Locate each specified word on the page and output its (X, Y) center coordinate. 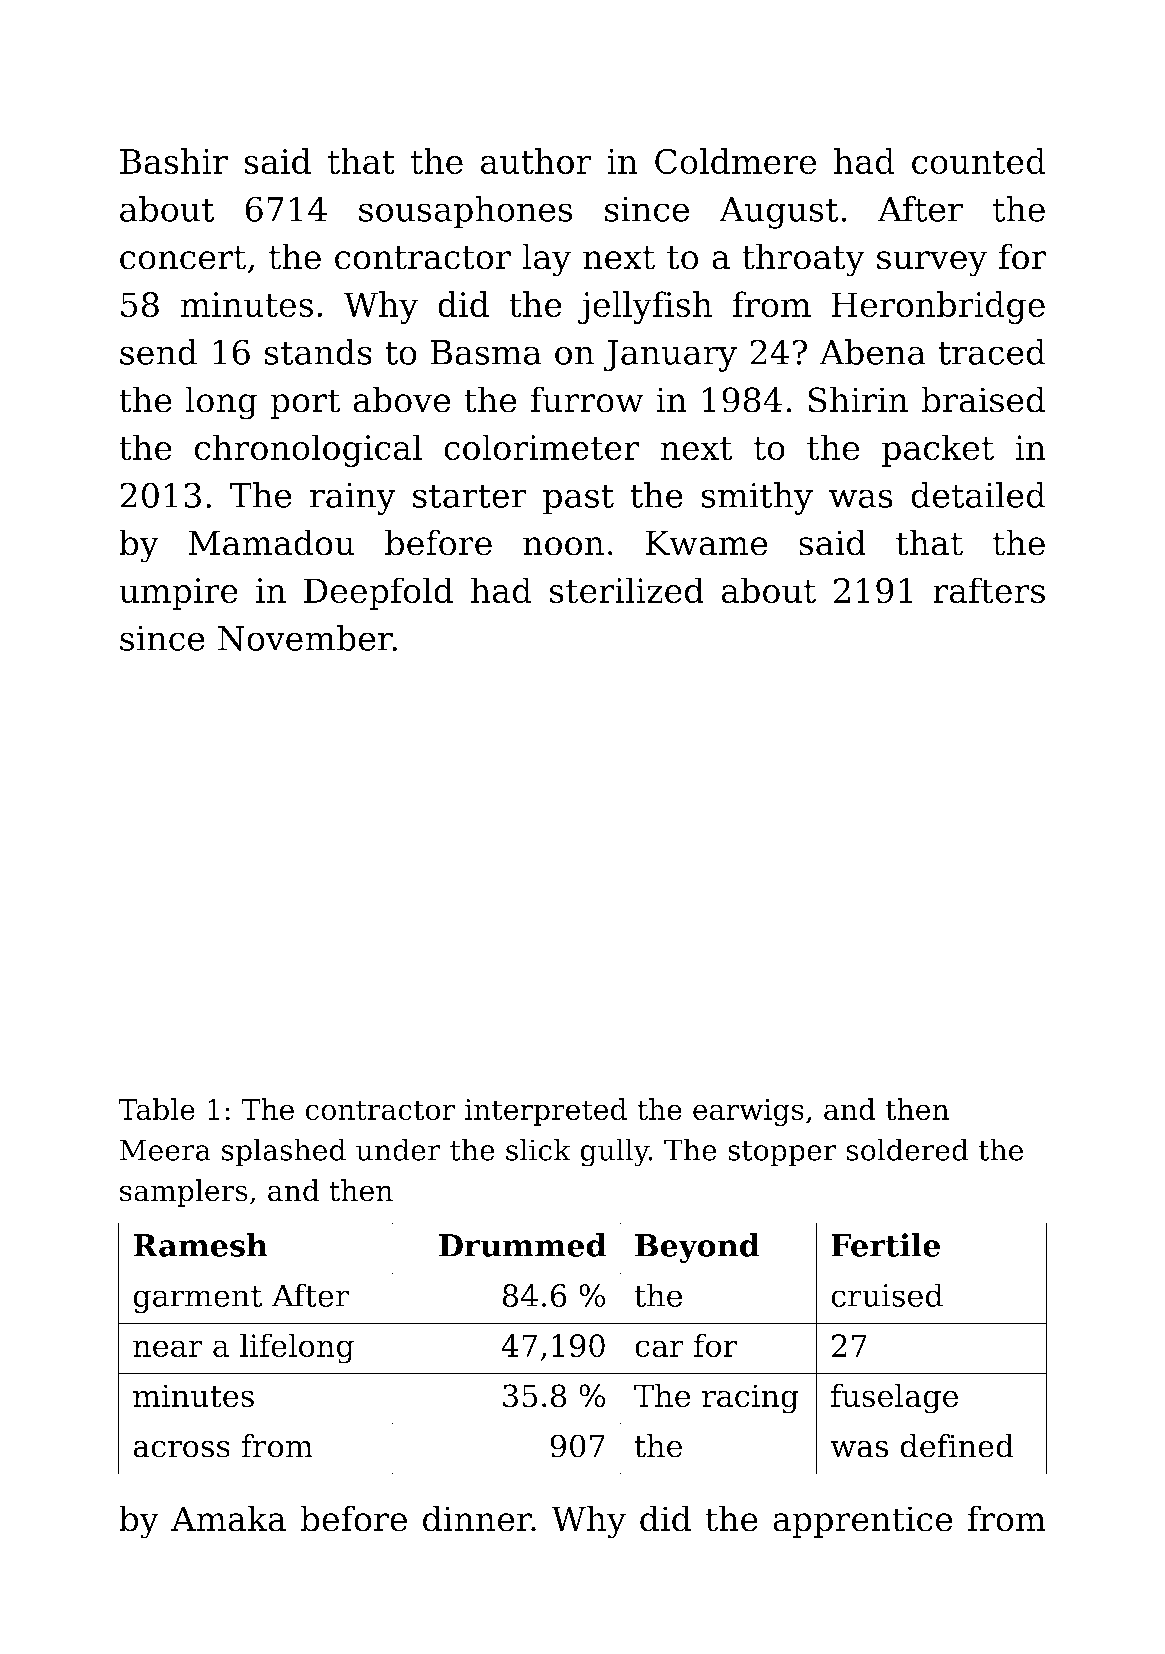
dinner (477, 1518)
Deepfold (379, 593)
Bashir (174, 161)
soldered (907, 1149)
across (181, 1449)
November (305, 638)
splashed (284, 1152)
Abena (872, 352)
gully (614, 1152)
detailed (978, 495)
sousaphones (466, 212)
